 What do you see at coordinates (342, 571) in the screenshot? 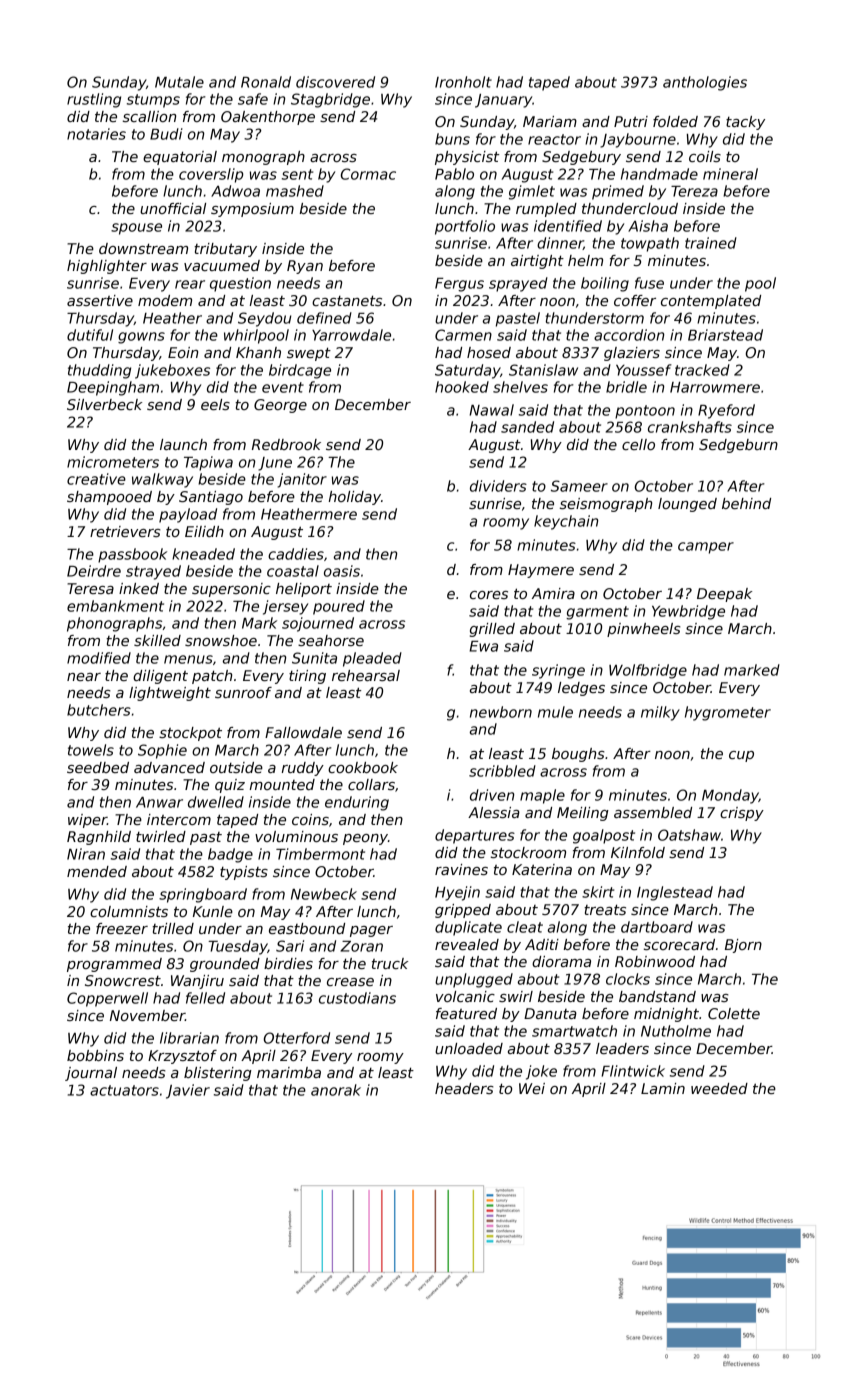
I see `oasis` at bounding box center [342, 571].
